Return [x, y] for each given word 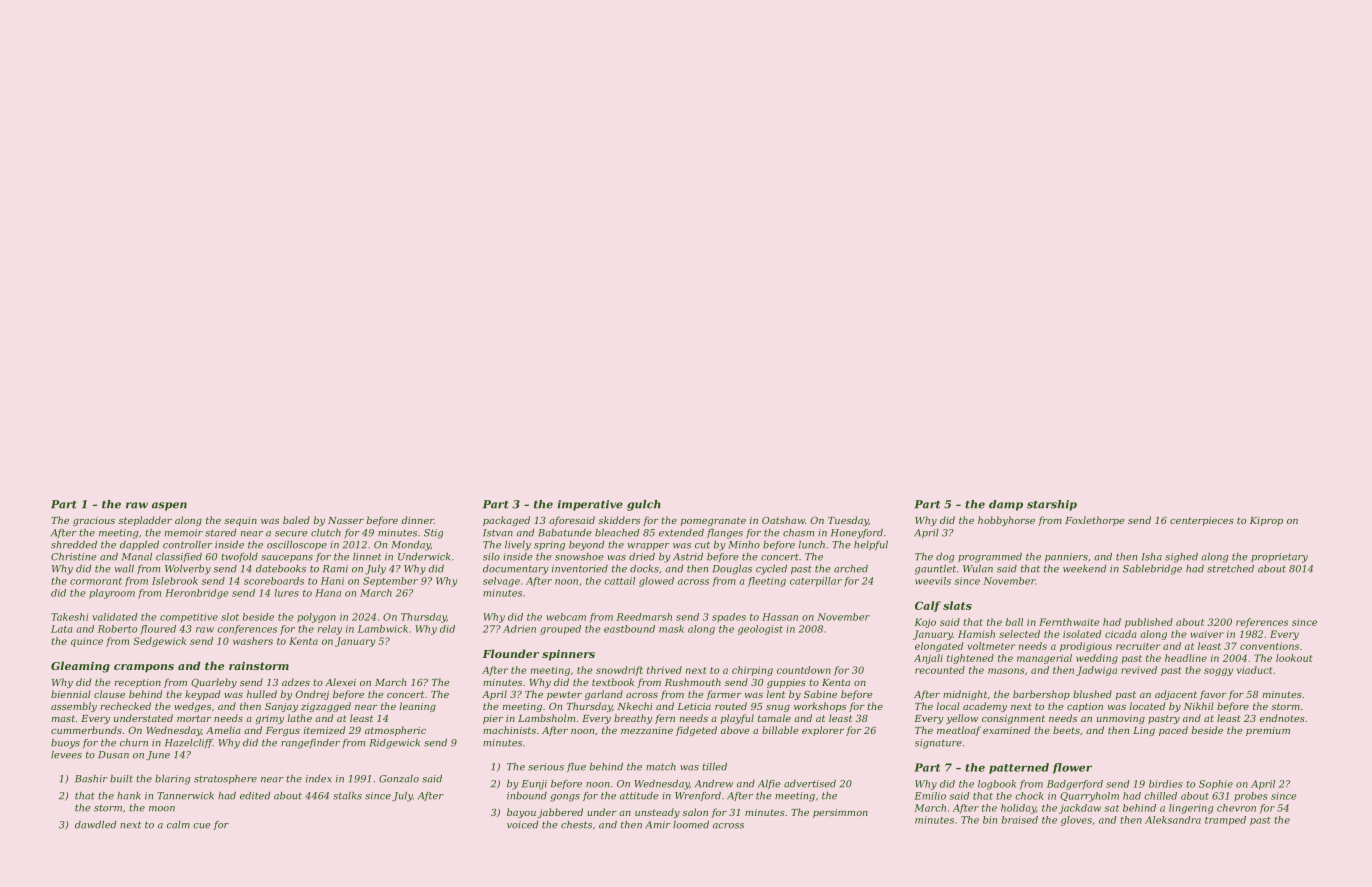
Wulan [978, 569]
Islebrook [175, 581]
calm [178, 825]
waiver [1207, 634]
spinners [568, 655]
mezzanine [647, 730]
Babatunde [565, 533]
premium [1268, 731]
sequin [240, 521]
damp [1006, 505]
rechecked [126, 706]
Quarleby [214, 683]
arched [851, 569]
